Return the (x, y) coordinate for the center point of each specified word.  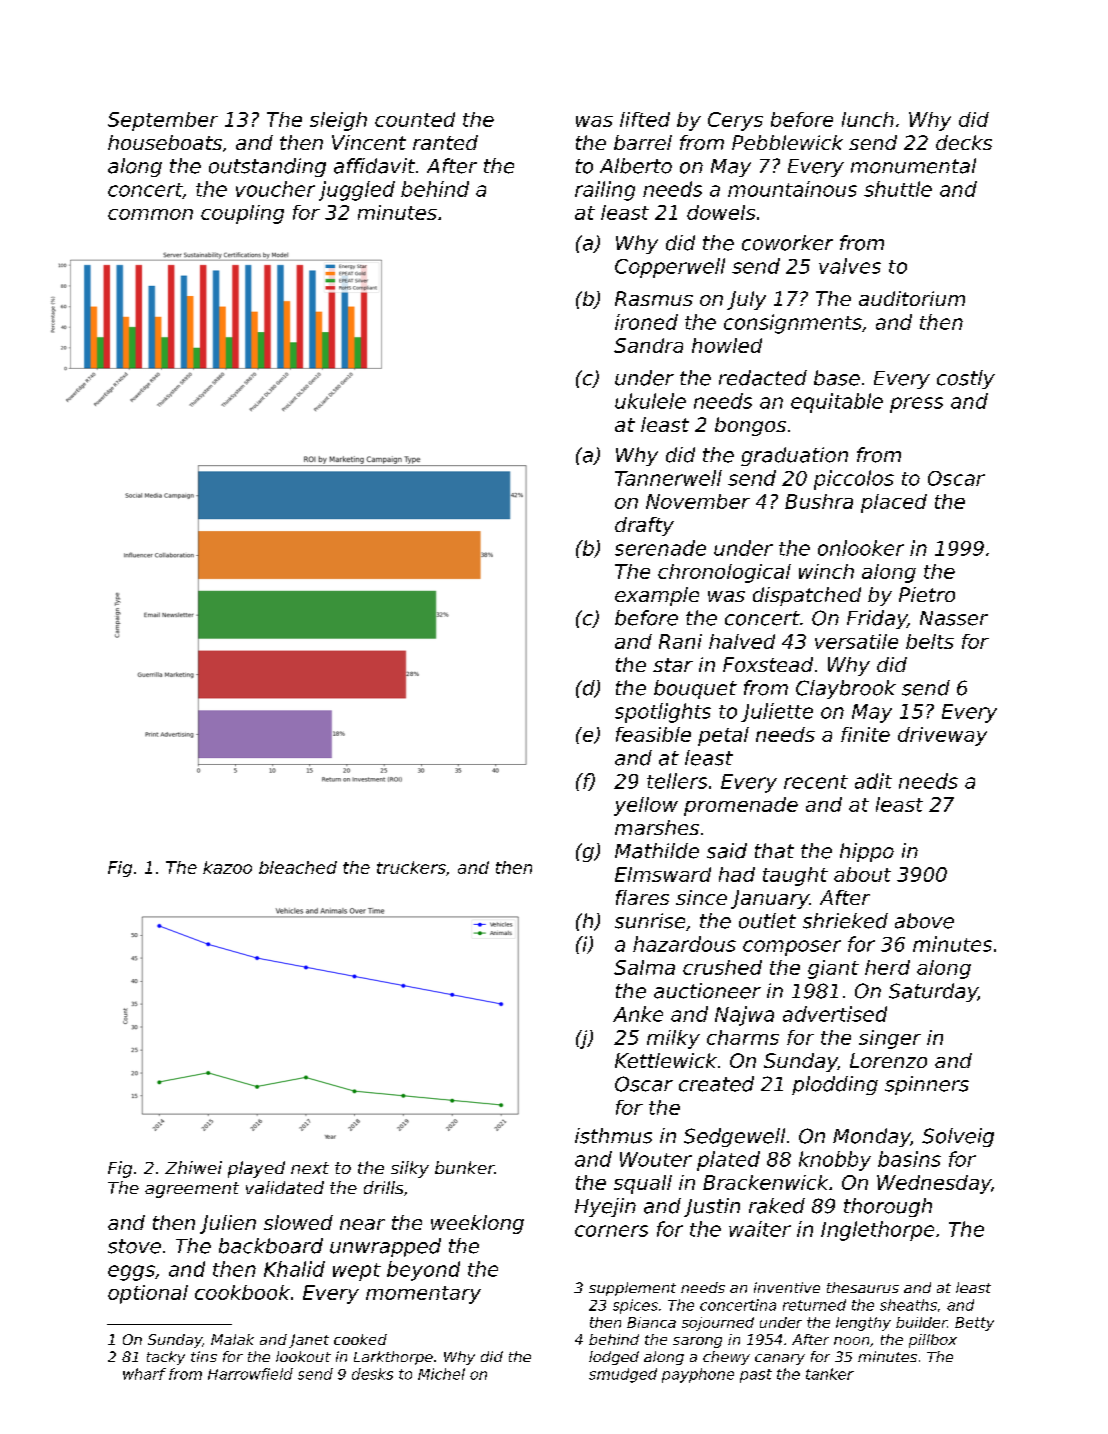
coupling (242, 214)
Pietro (927, 594)
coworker (787, 243)
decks (964, 142)
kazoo (227, 867)
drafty (644, 526)
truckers (411, 867)
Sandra (648, 345)
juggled (357, 191)
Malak (232, 1339)
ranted (445, 142)
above (924, 921)
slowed (298, 1222)
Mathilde (657, 851)
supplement (632, 1289)
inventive (787, 1287)
